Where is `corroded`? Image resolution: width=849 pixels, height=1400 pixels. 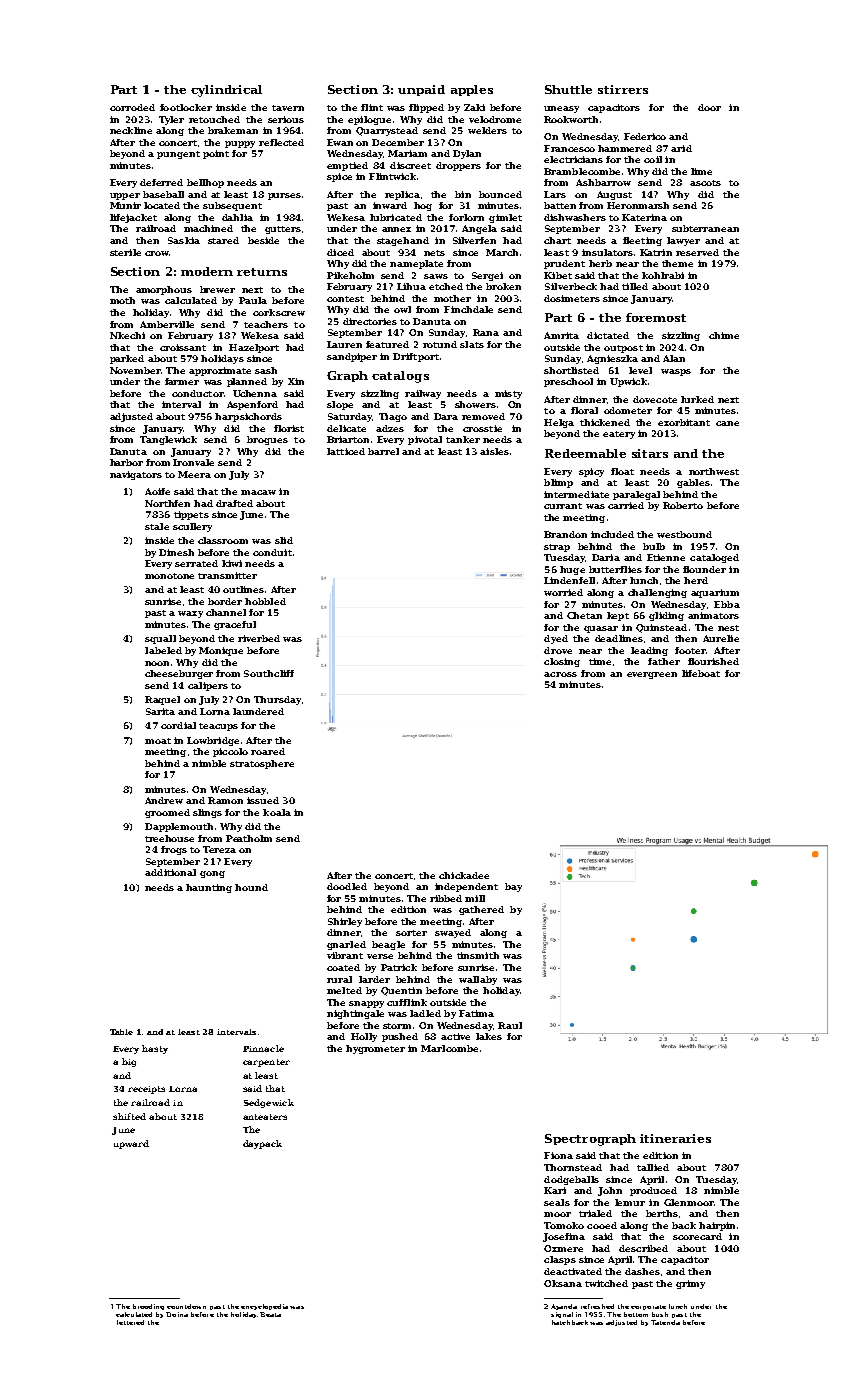
corroded is located at coordinates (132, 107).
